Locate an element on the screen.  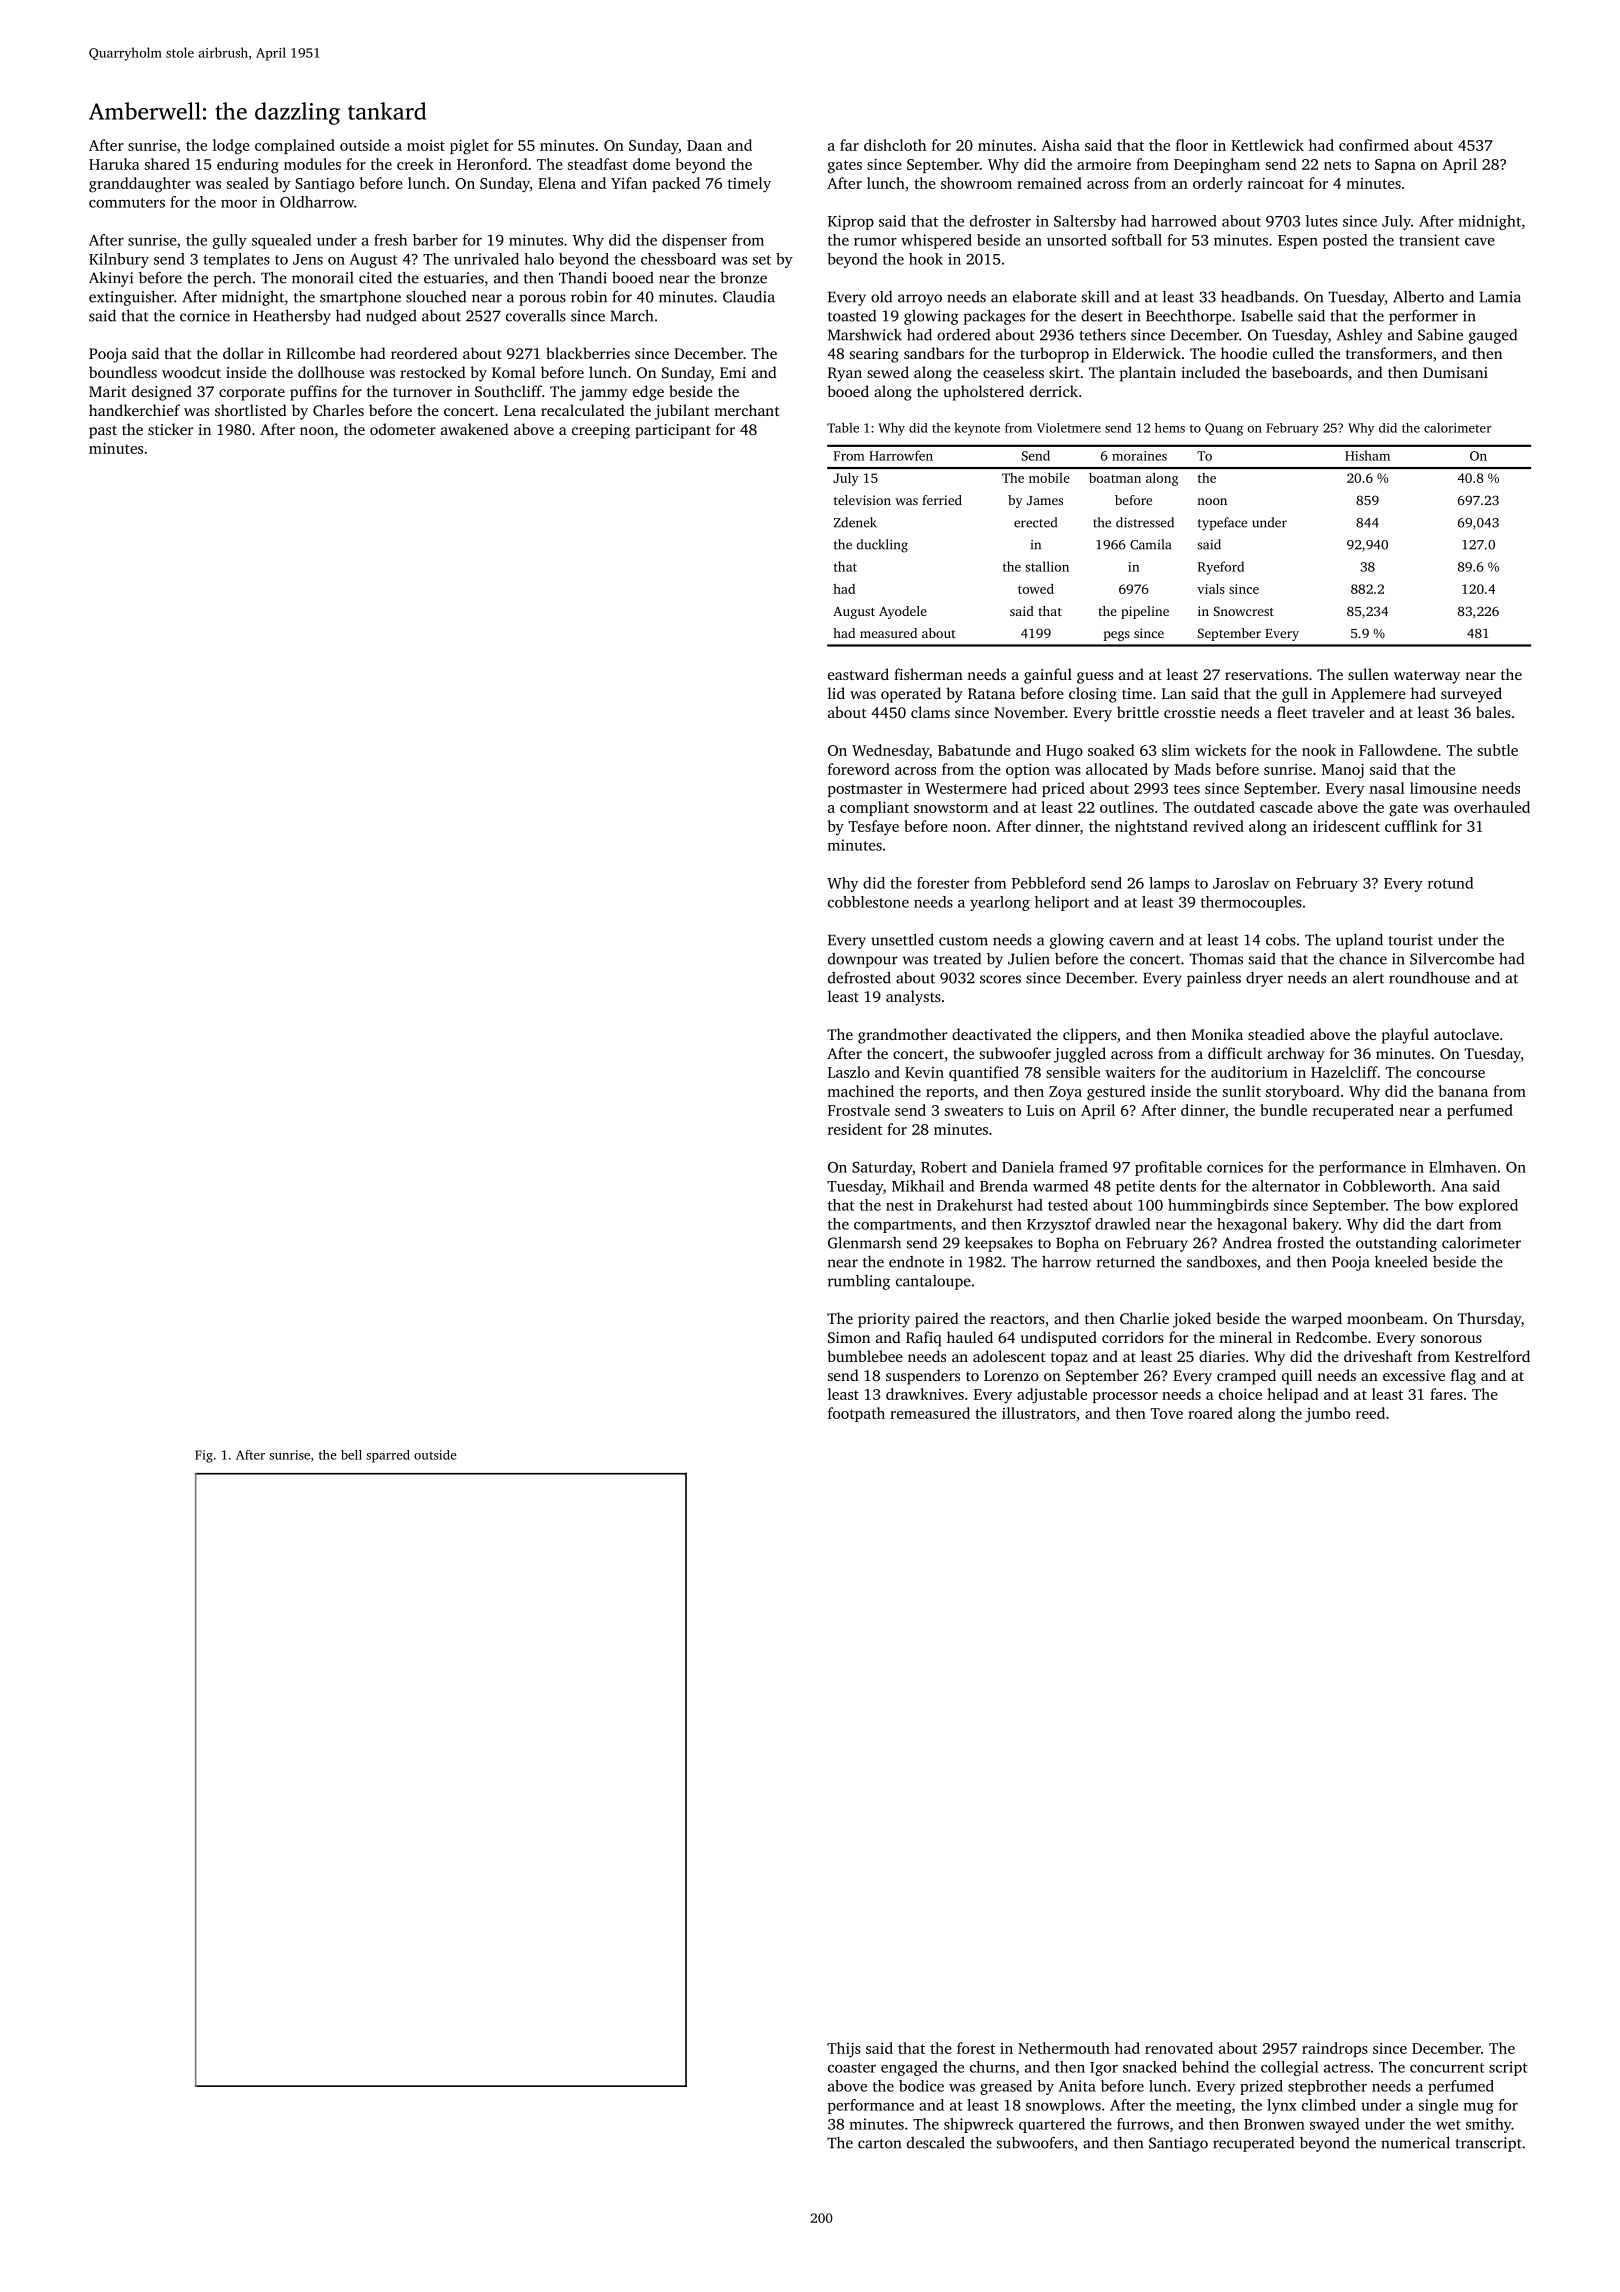
coaster is located at coordinates (852, 2068).
